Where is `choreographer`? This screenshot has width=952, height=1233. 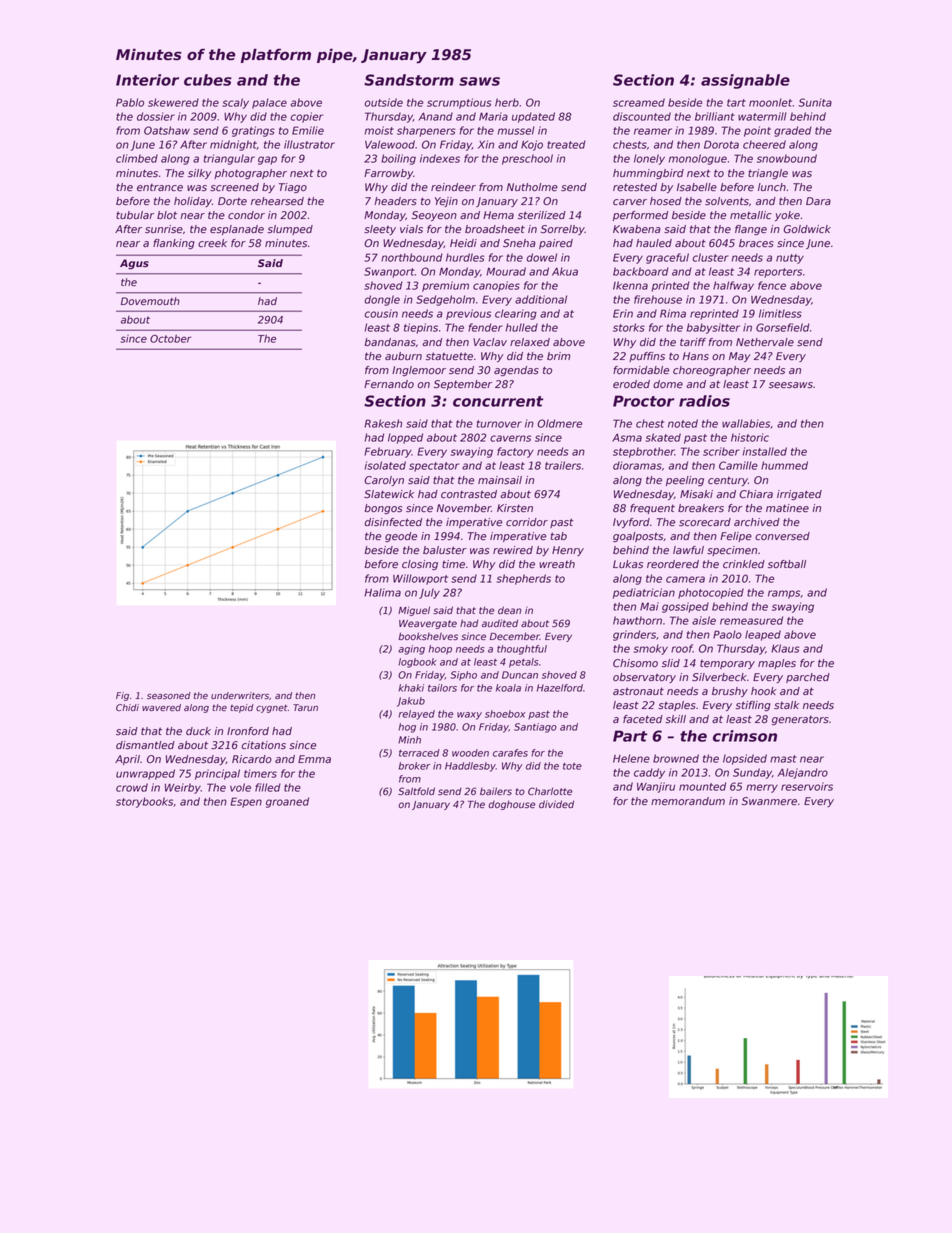 choreographer is located at coordinates (712, 371).
